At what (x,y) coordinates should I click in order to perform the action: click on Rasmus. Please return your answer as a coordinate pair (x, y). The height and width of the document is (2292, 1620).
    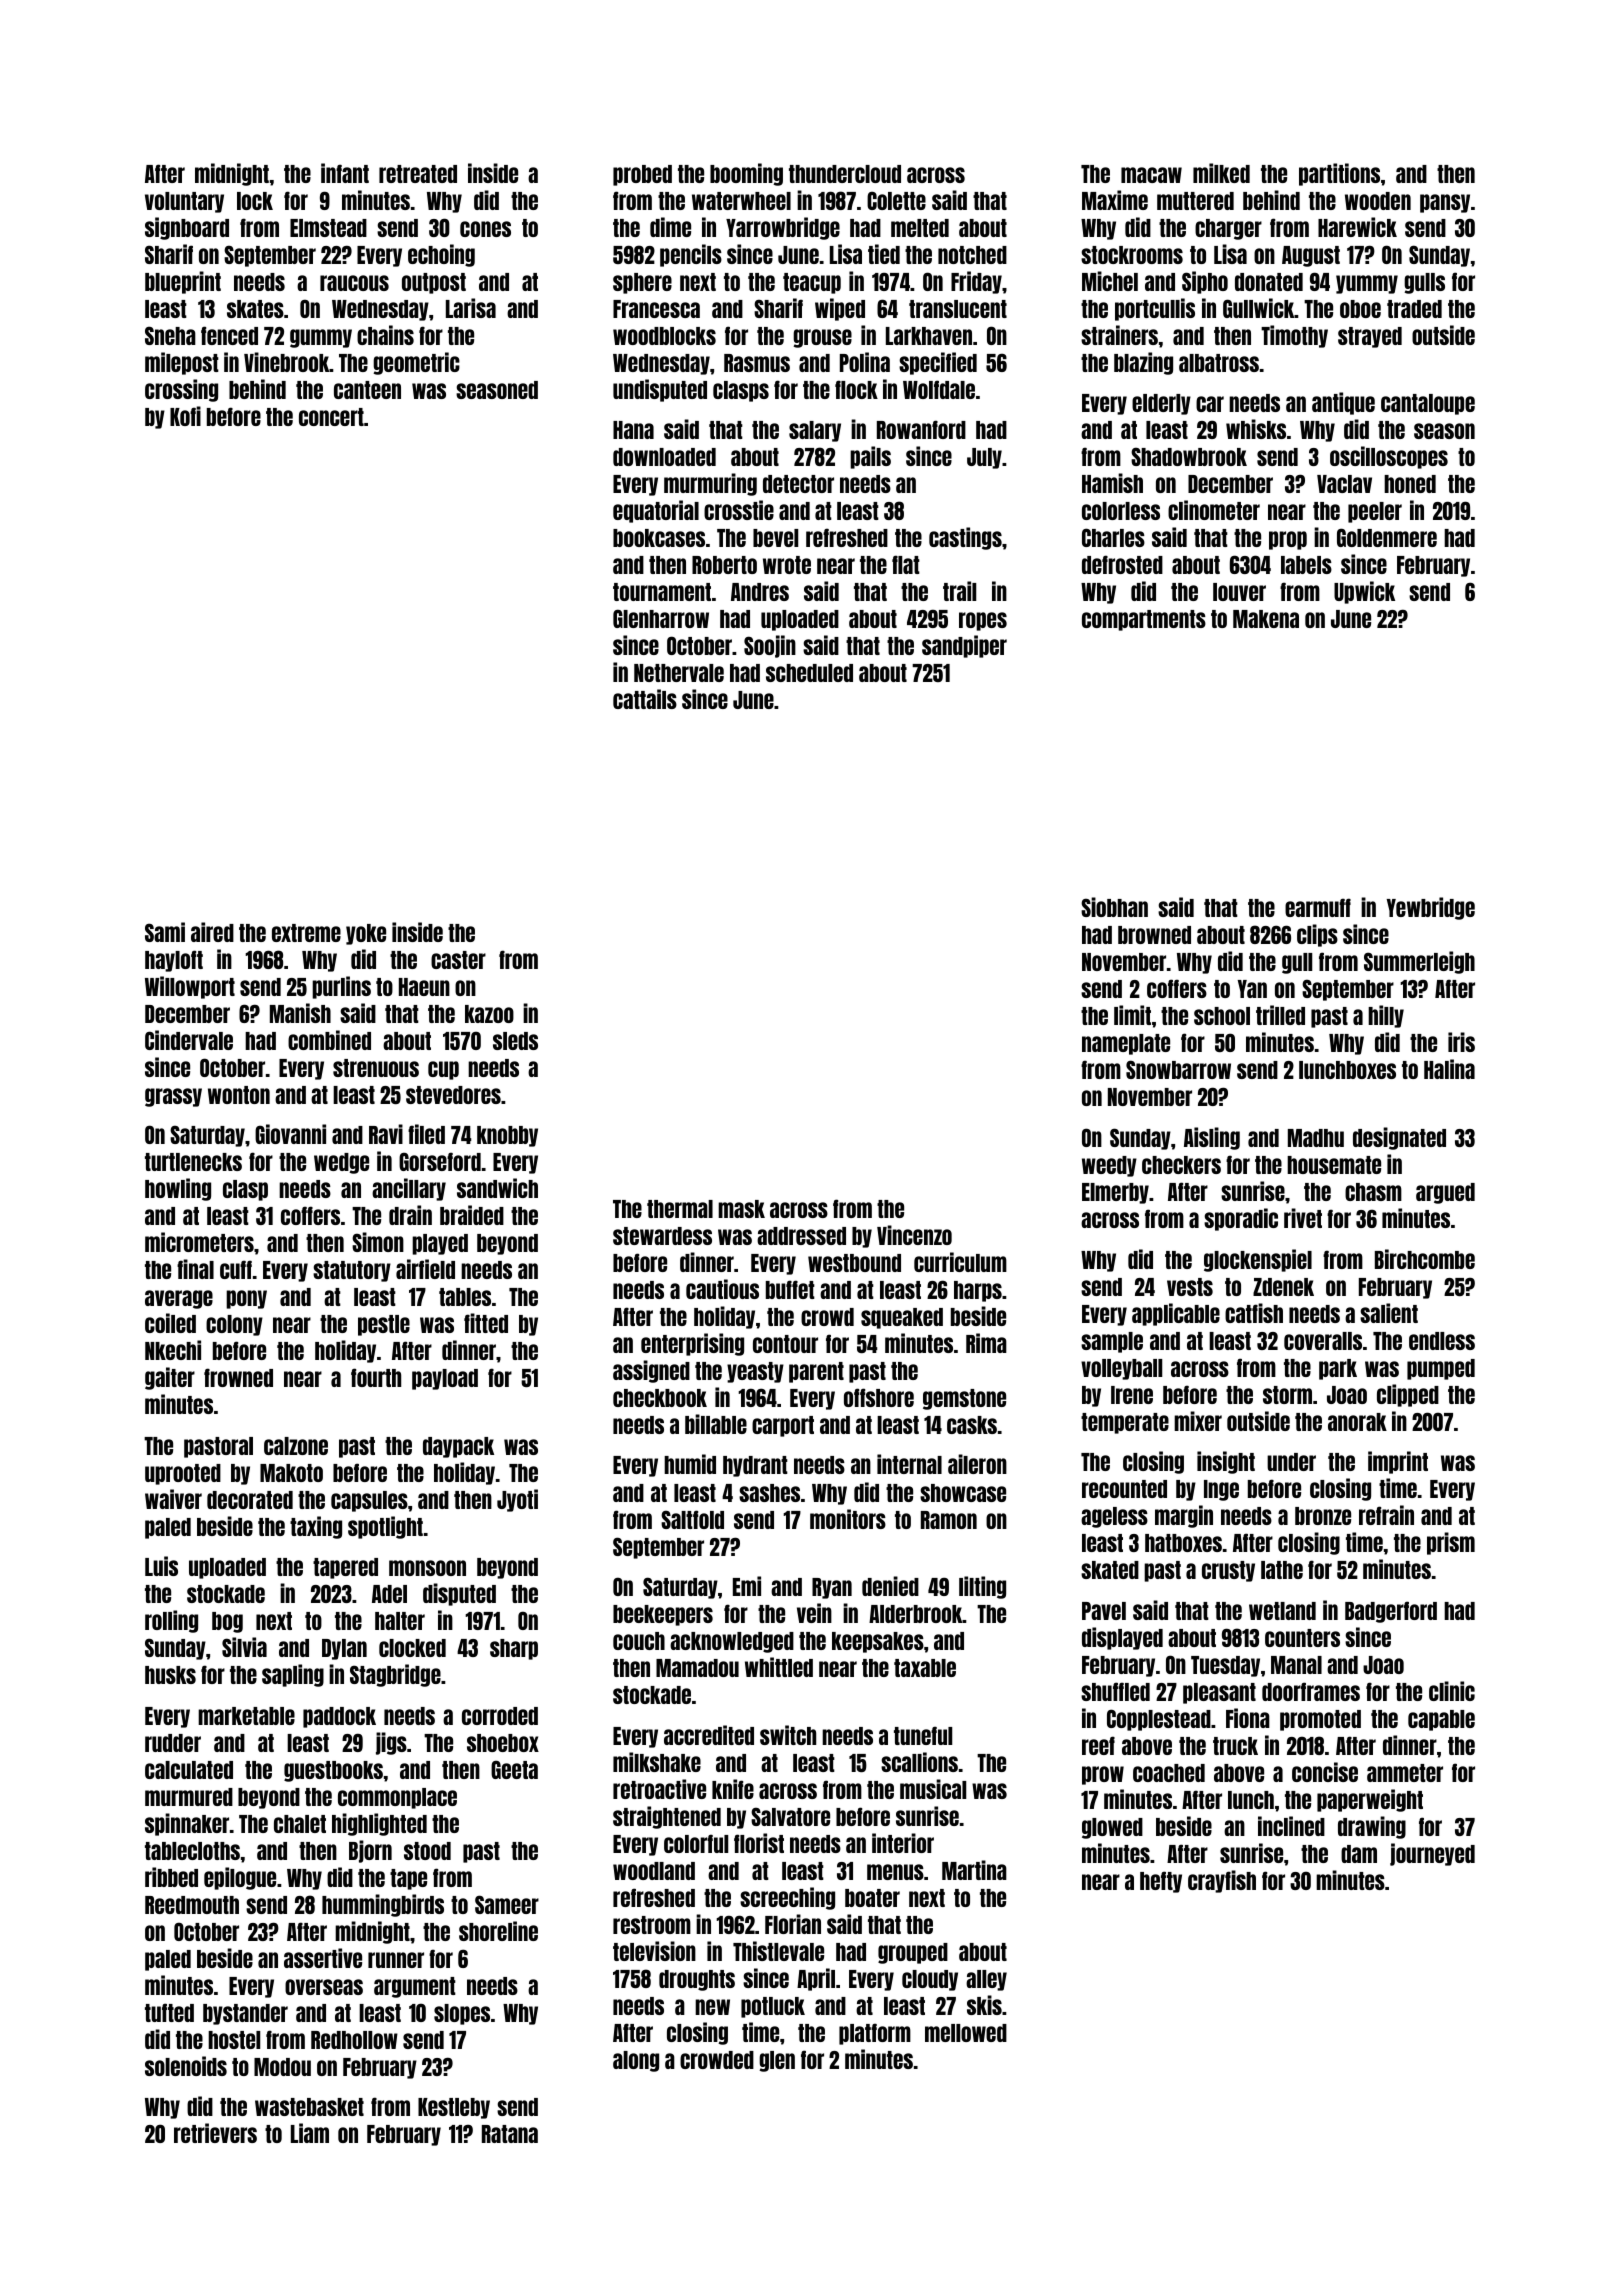
    Looking at the image, I should click on (757, 363).
